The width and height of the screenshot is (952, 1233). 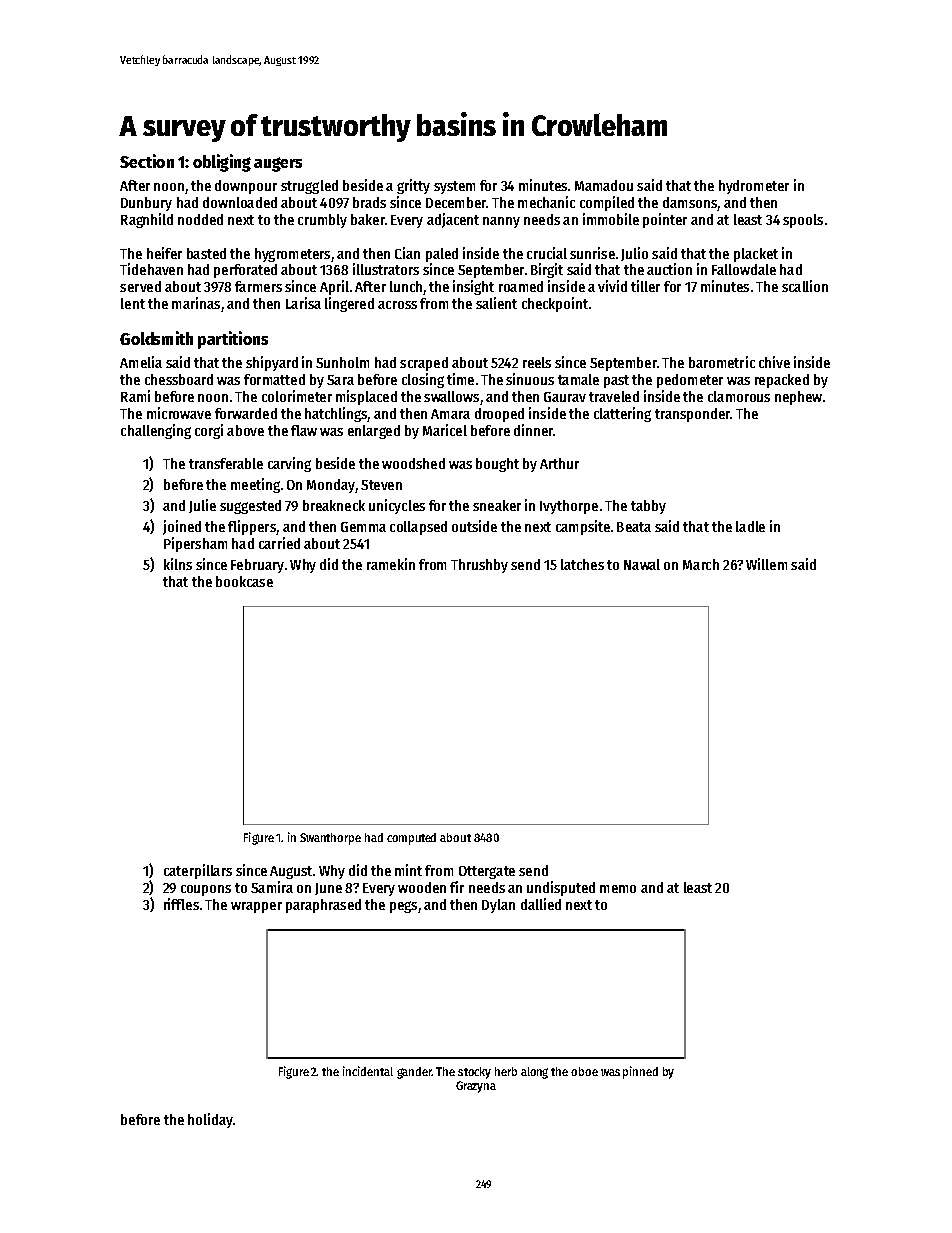 I want to click on augers, so click(x=278, y=164).
